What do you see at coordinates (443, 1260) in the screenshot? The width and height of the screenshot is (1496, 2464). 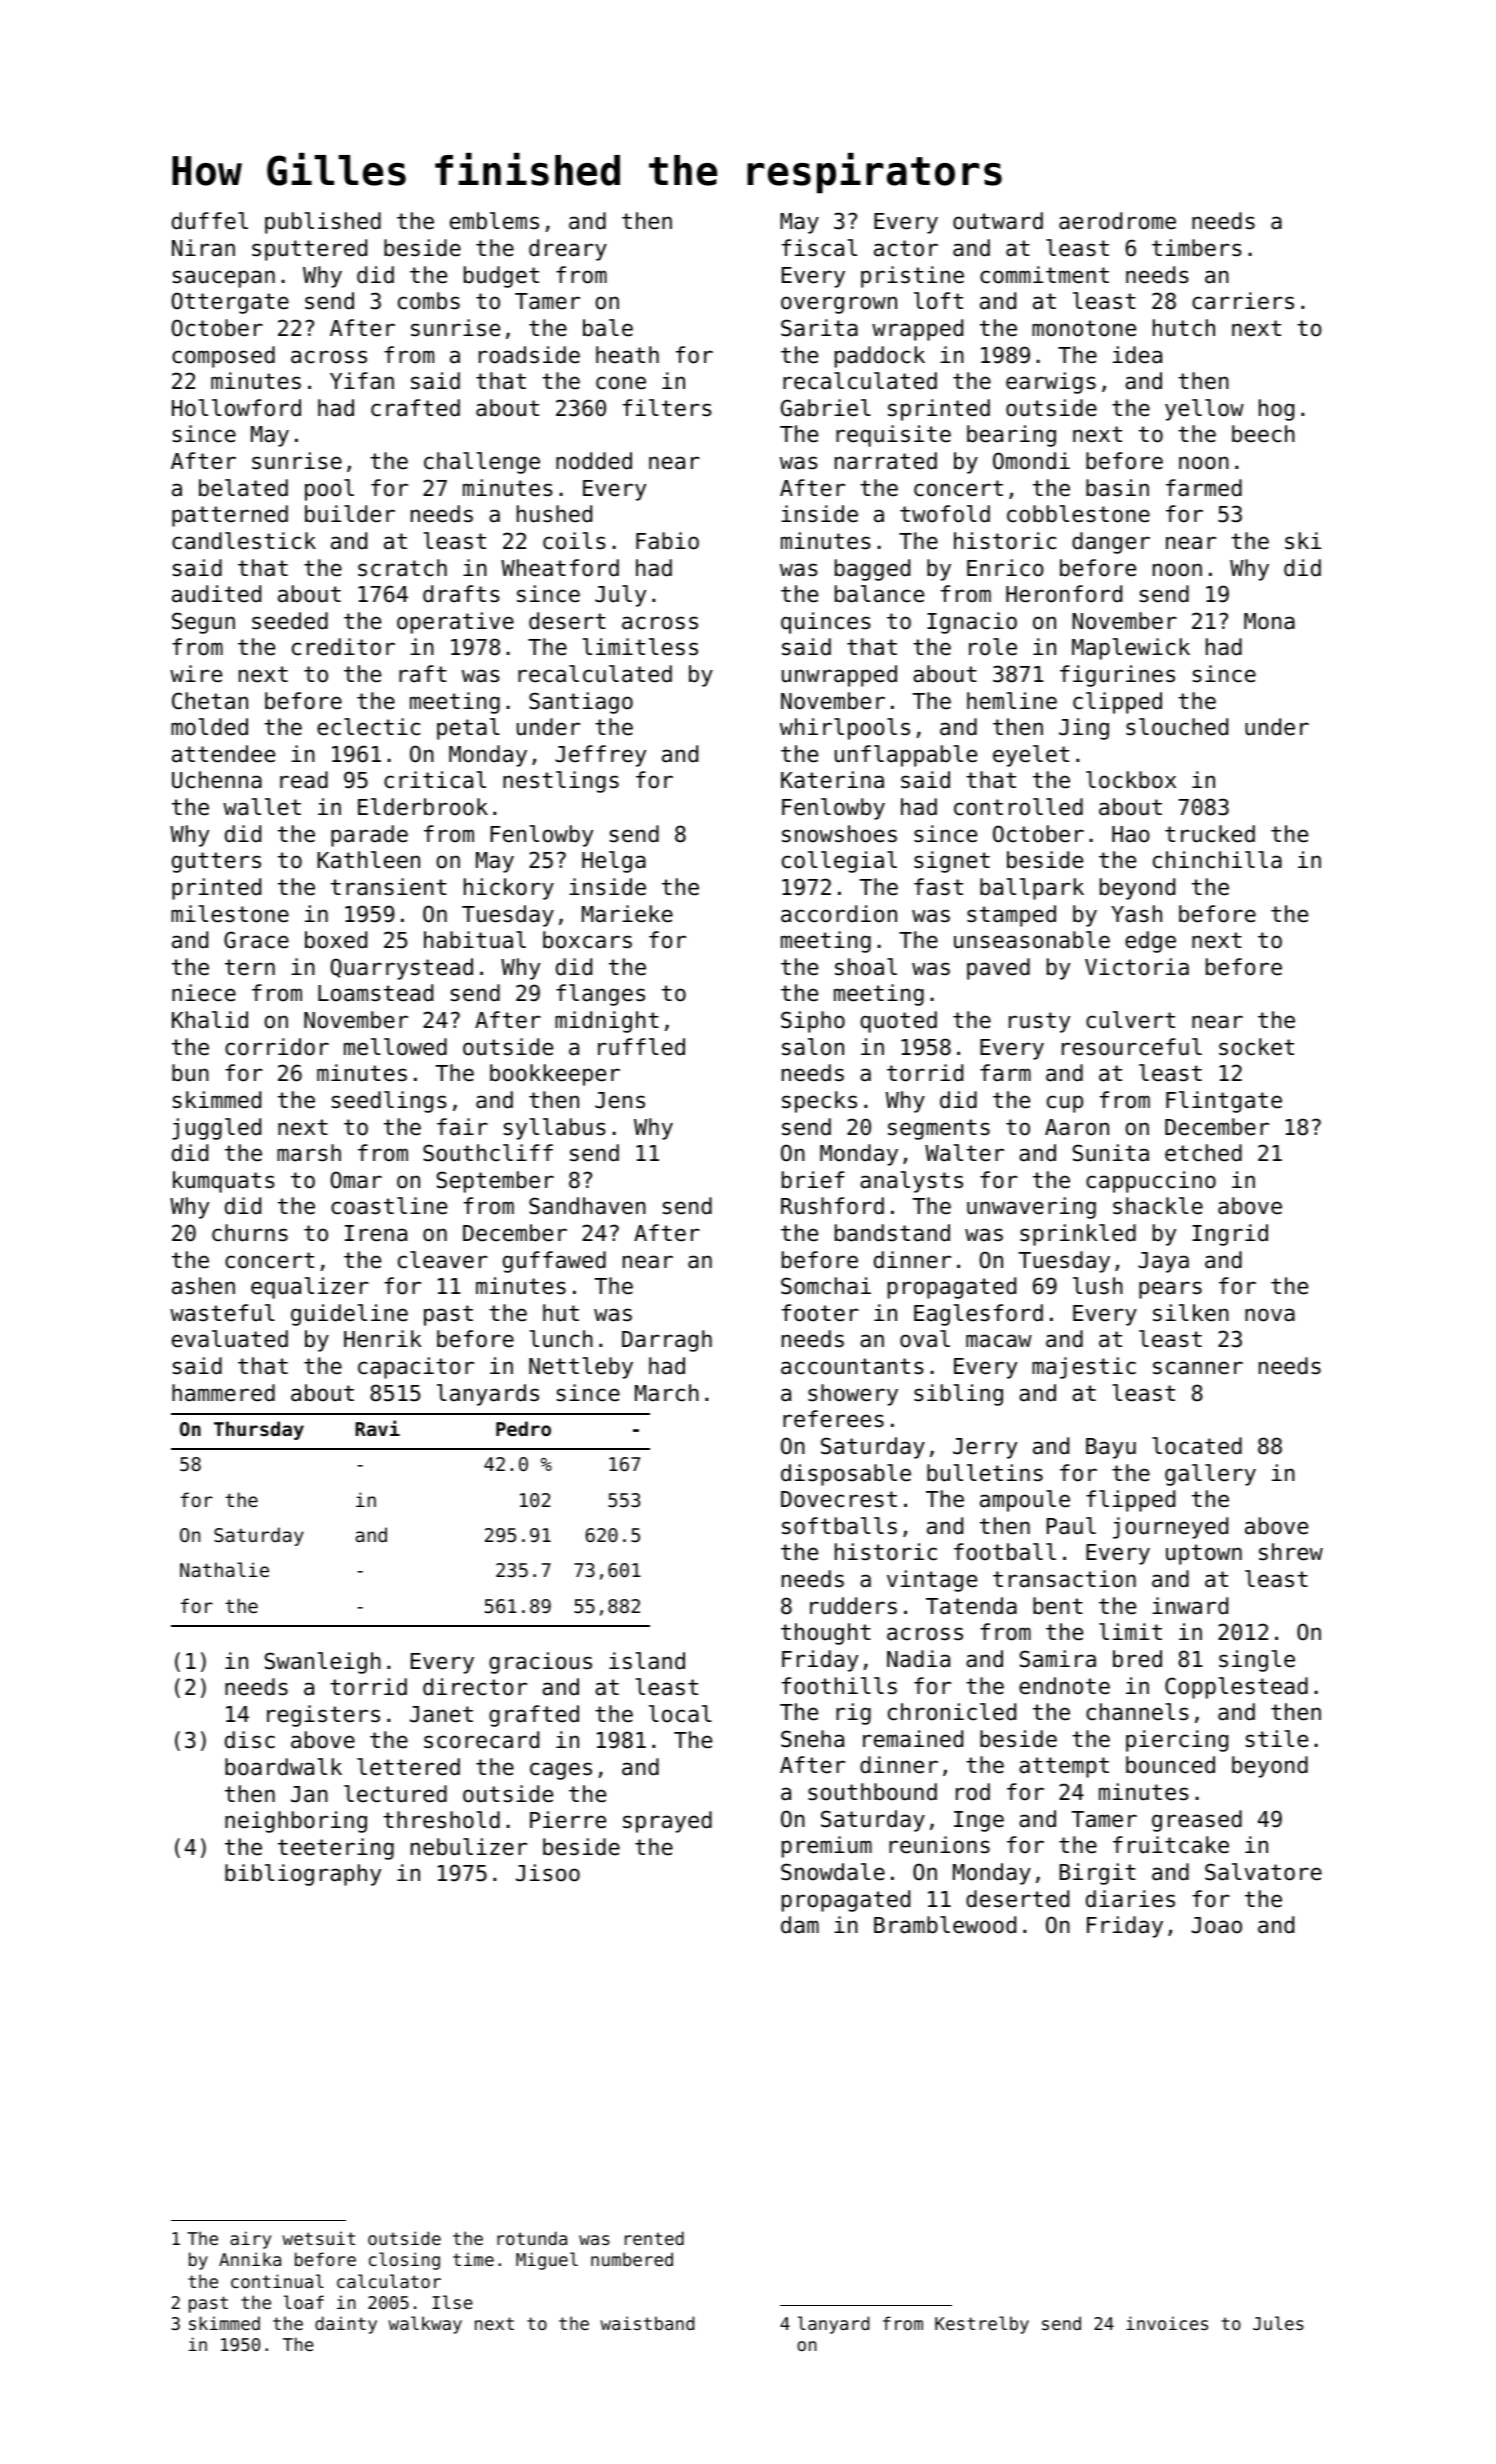 I see `cleaver` at bounding box center [443, 1260].
